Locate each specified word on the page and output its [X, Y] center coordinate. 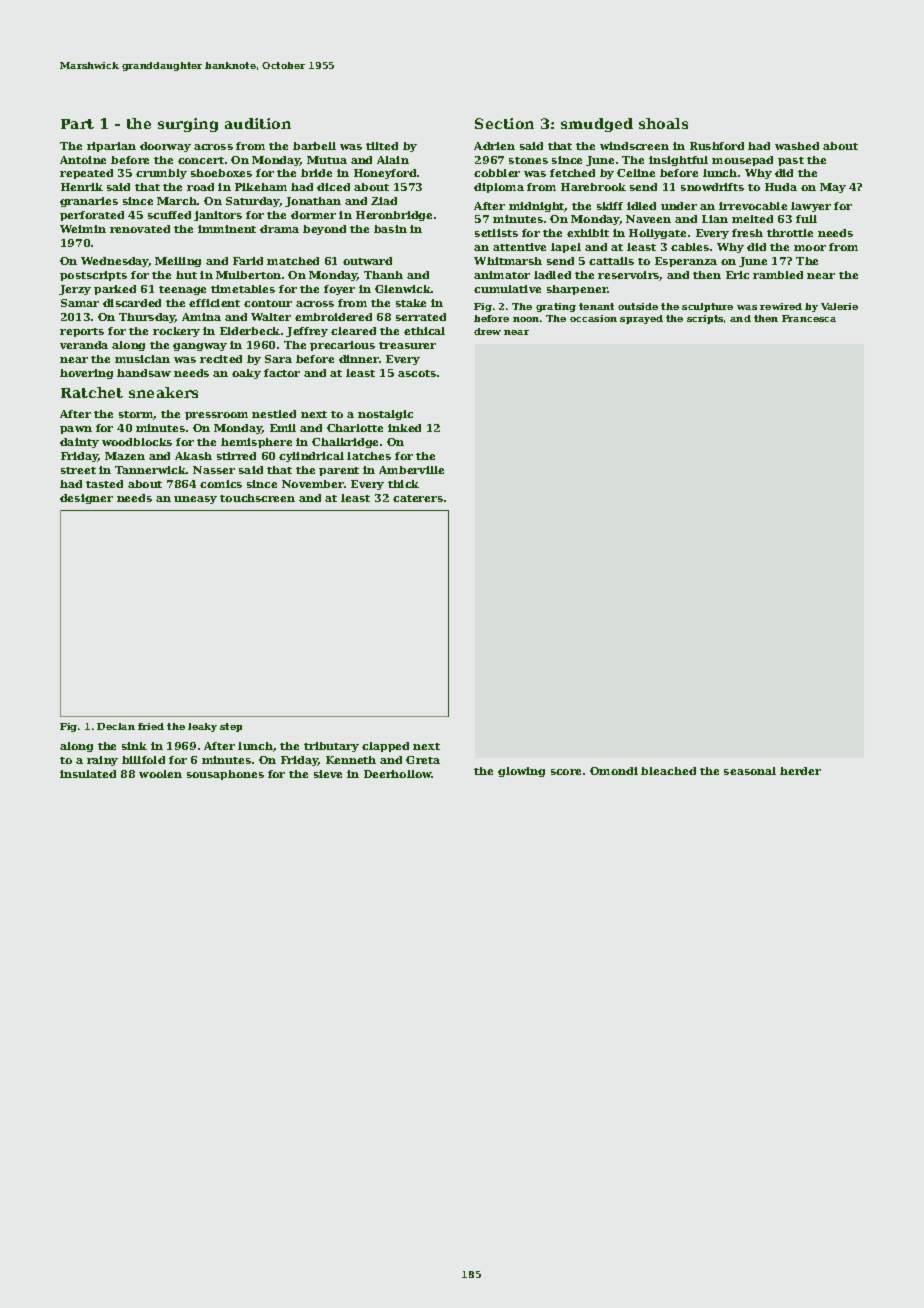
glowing [521, 772]
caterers [418, 498]
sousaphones [225, 775]
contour [268, 303]
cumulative [507, 289]
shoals [663, 123]
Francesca [809, 318]
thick [403, 484]
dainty [79, 443]
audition [258, 123]
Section [504, 123]
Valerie [839, 306]
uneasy [195, 500]
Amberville [411, 470]
